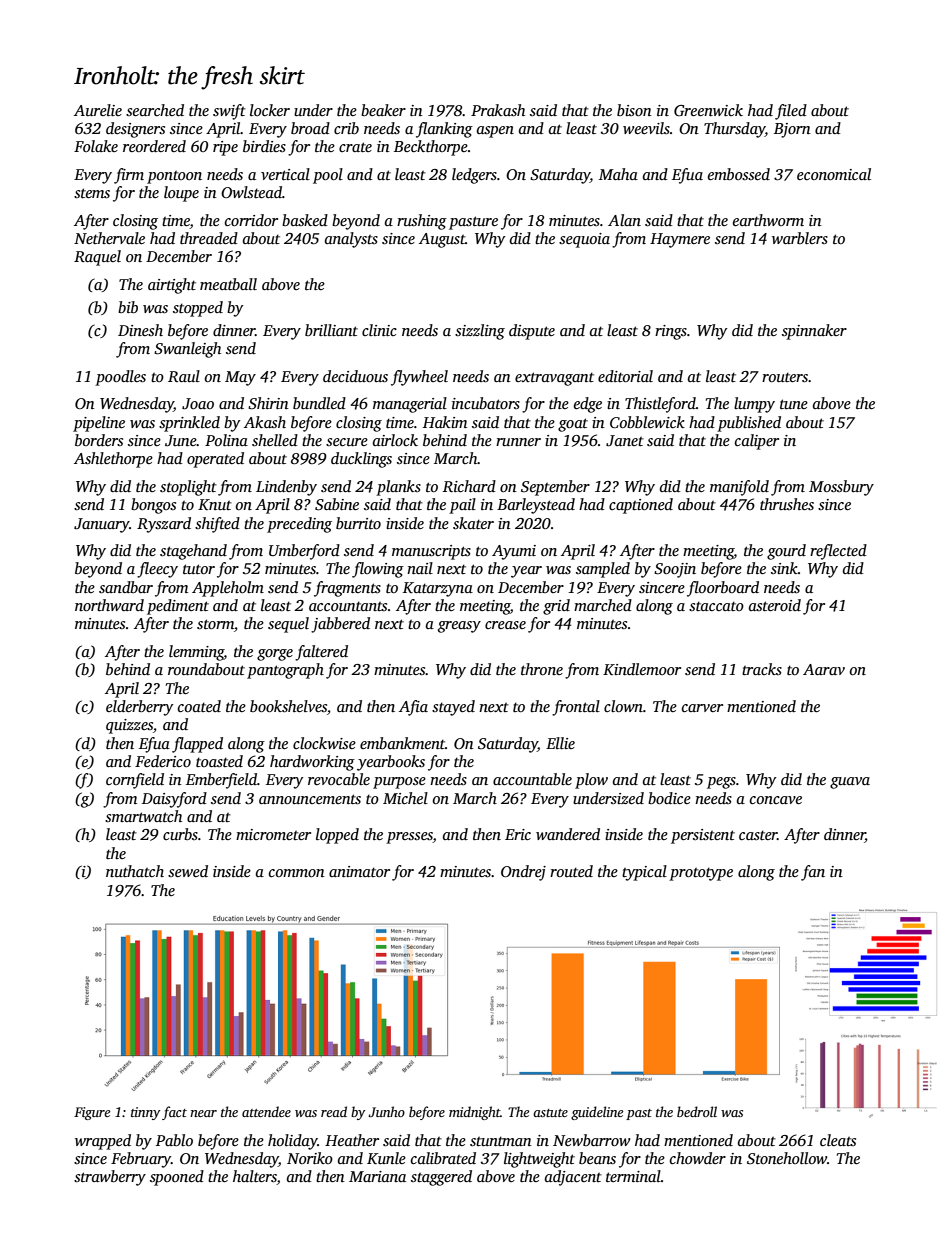 The width and height of the document is (952, 1233). What do you see at coordinates (573, 425) in the document?
I see `goat` at bounding box center [573, 425].
